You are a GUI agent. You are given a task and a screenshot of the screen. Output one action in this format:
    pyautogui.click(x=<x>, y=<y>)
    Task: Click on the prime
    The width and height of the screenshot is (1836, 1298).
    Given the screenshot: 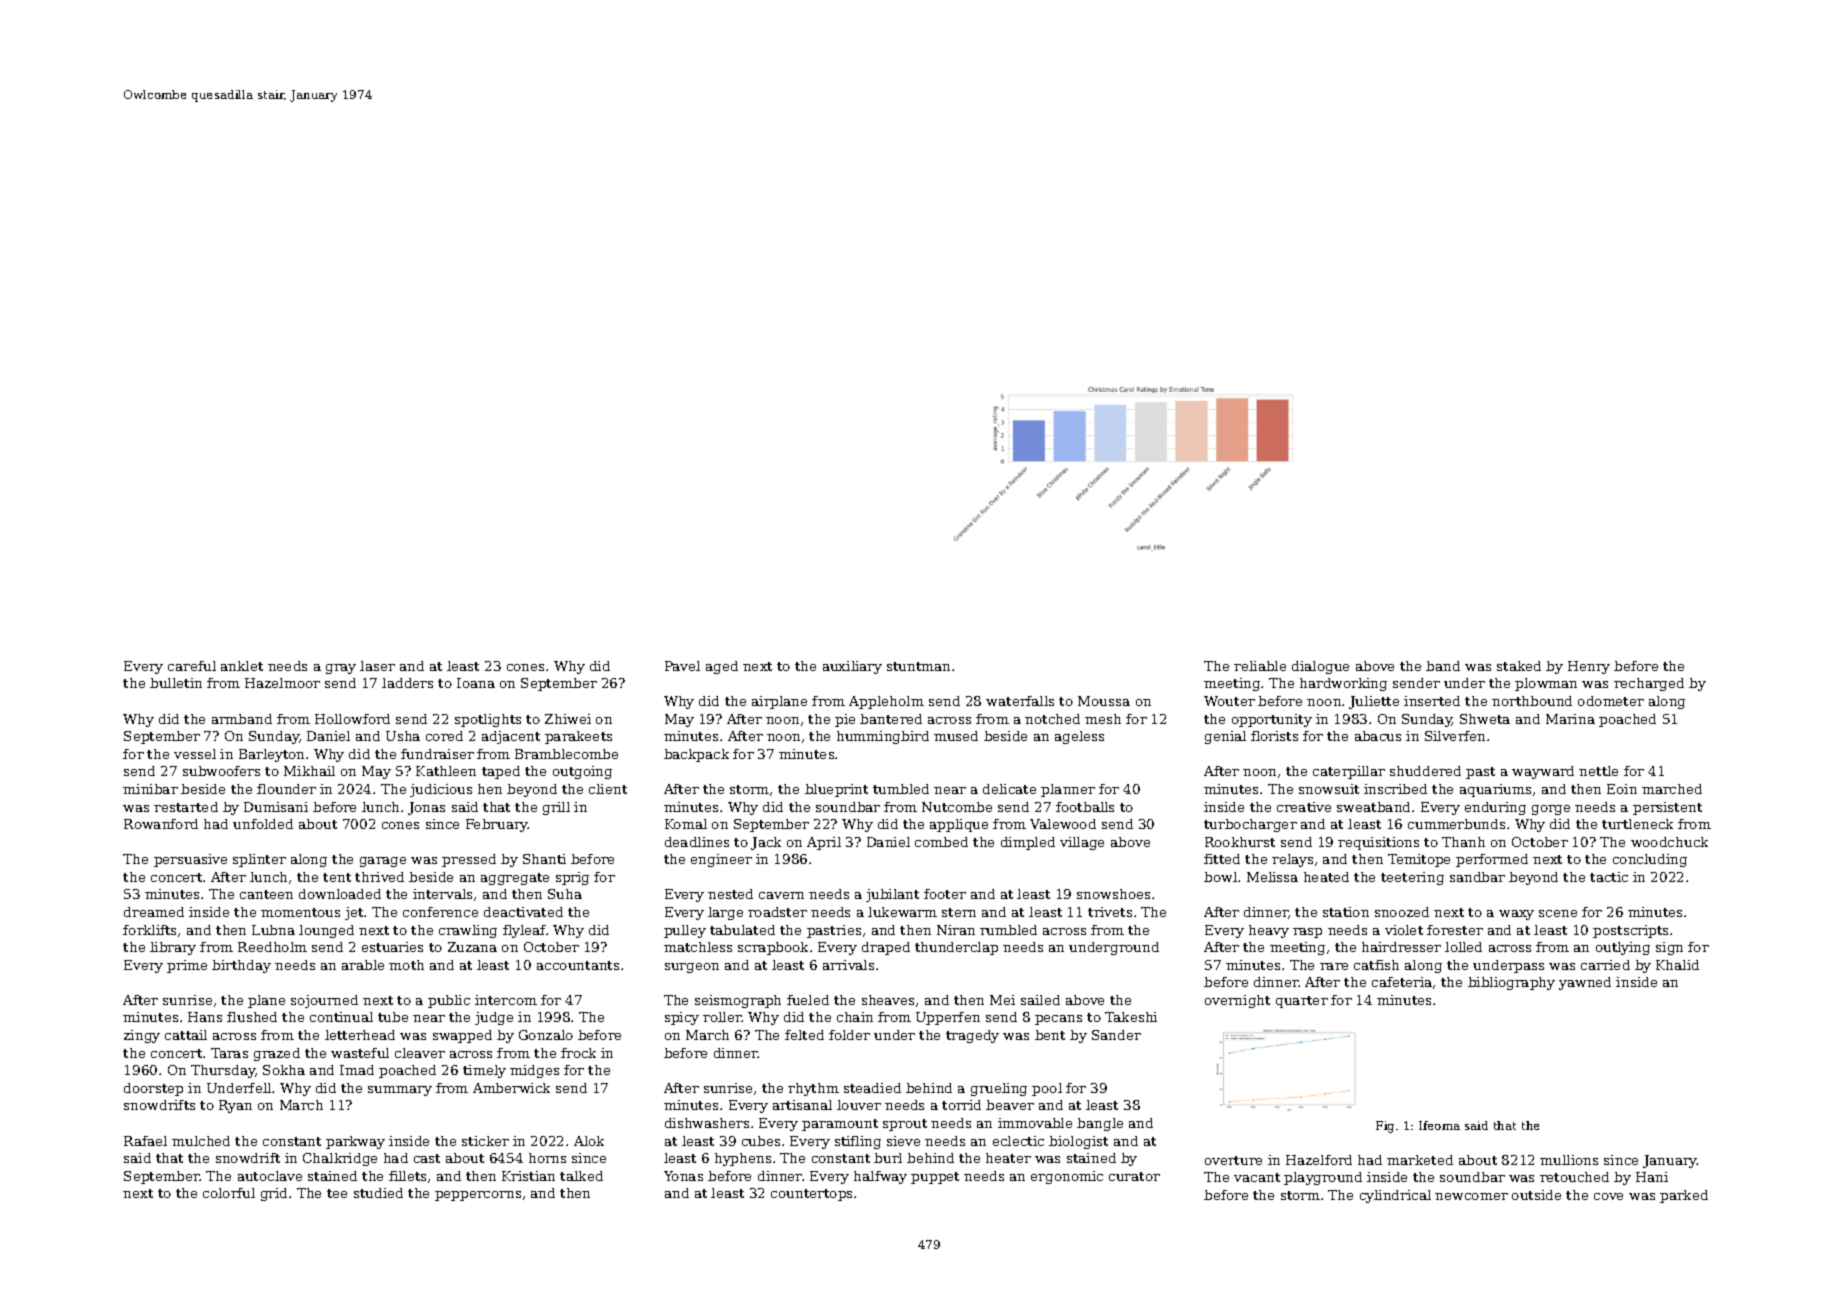 What is the action you would take?
    pyautogui.click(x=187, y=966)
